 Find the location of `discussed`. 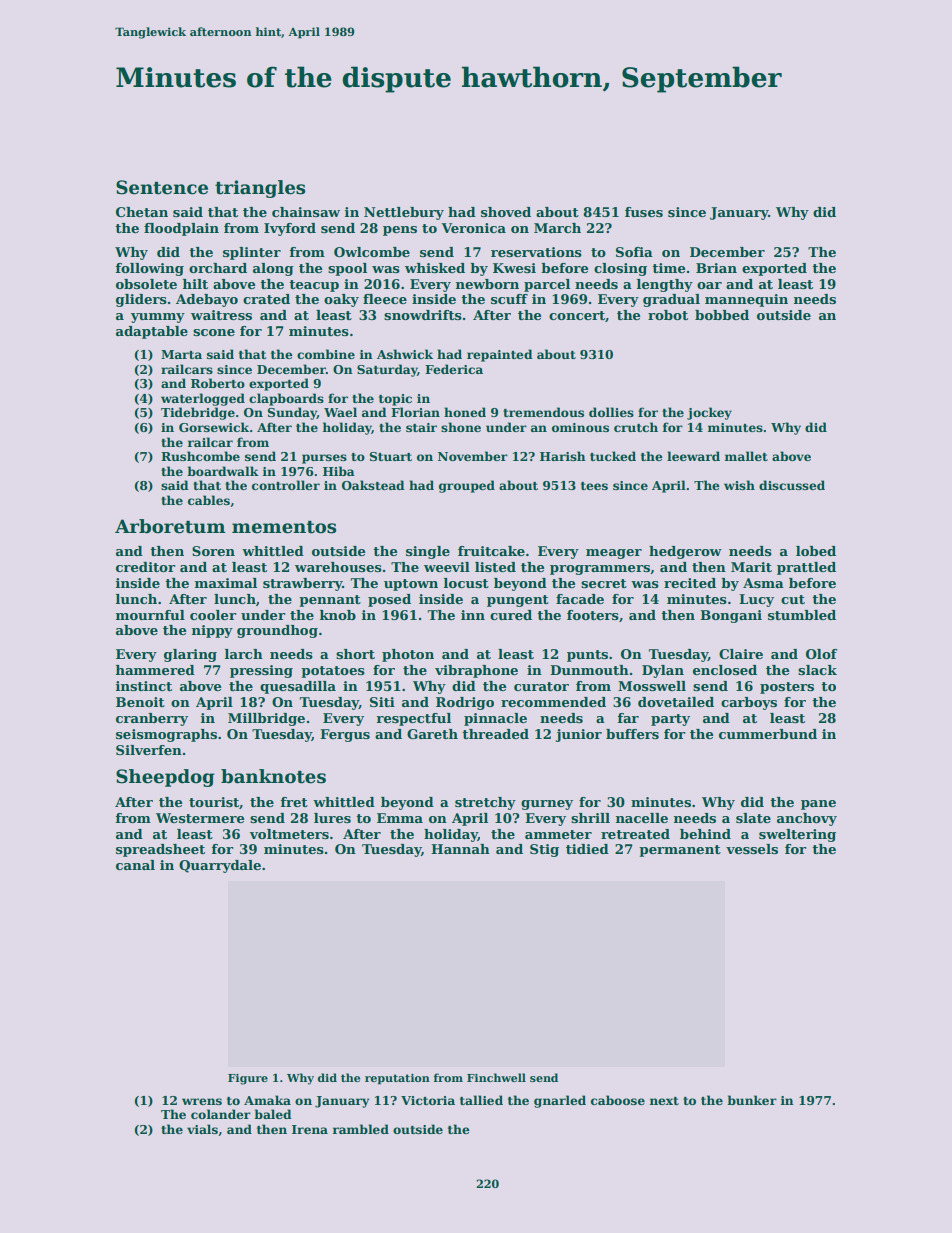

discussed is located at coordinates (792, 485).
